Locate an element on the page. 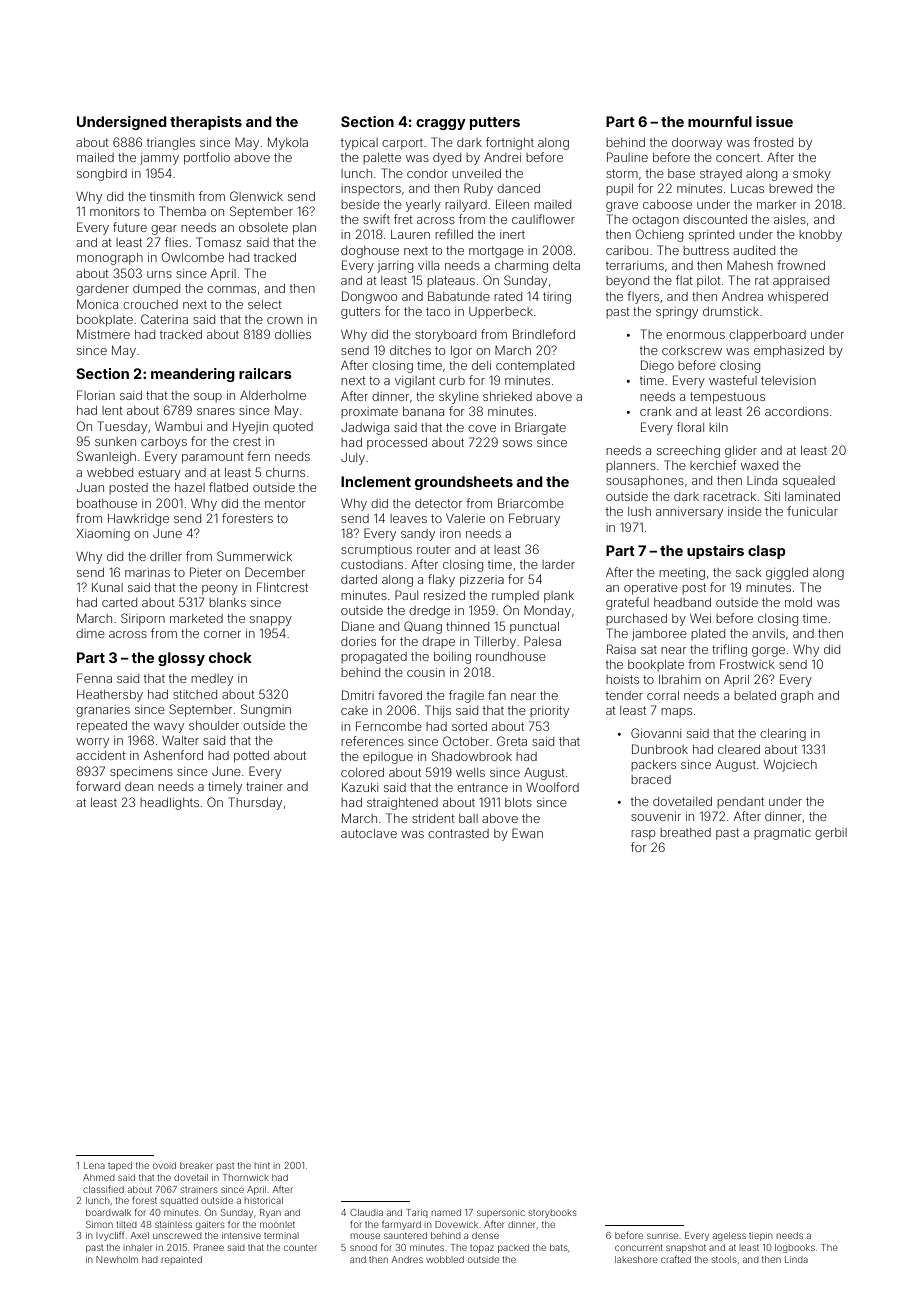 The height and width of the document is (1308, 924). Hawkridge is located at coordinates (138, 520).
